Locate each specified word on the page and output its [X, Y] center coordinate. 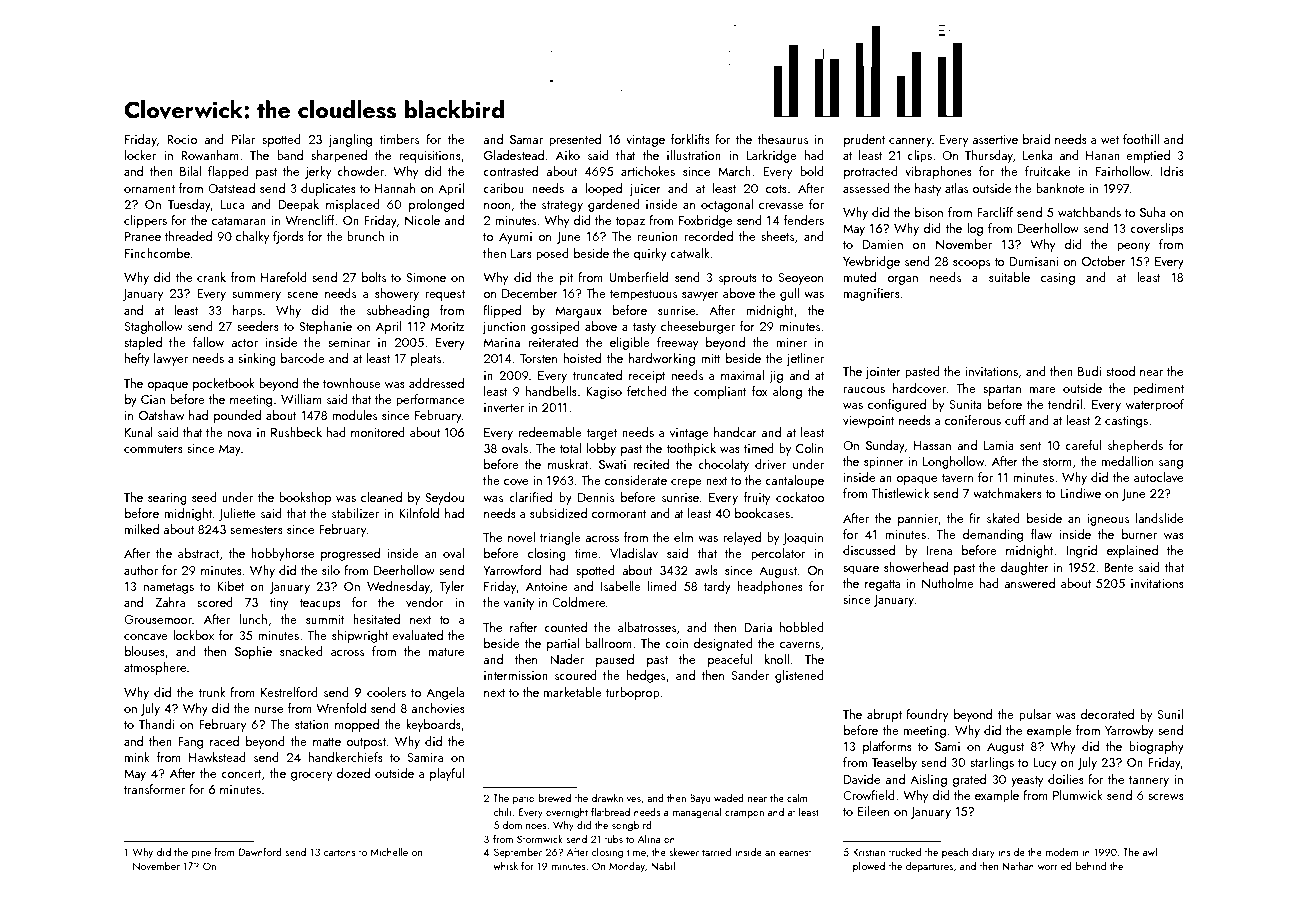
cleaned [381, 497]
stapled [143, 343]
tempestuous [643, 295]
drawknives [616, 798]
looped [604, 189]
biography [1156, 747]
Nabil [663, 866]
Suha [1153, 212]
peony [1133, 247]
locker [140, 155]
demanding [993, 535]
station [312, 724]
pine [201, 853]
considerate [636, 480]
